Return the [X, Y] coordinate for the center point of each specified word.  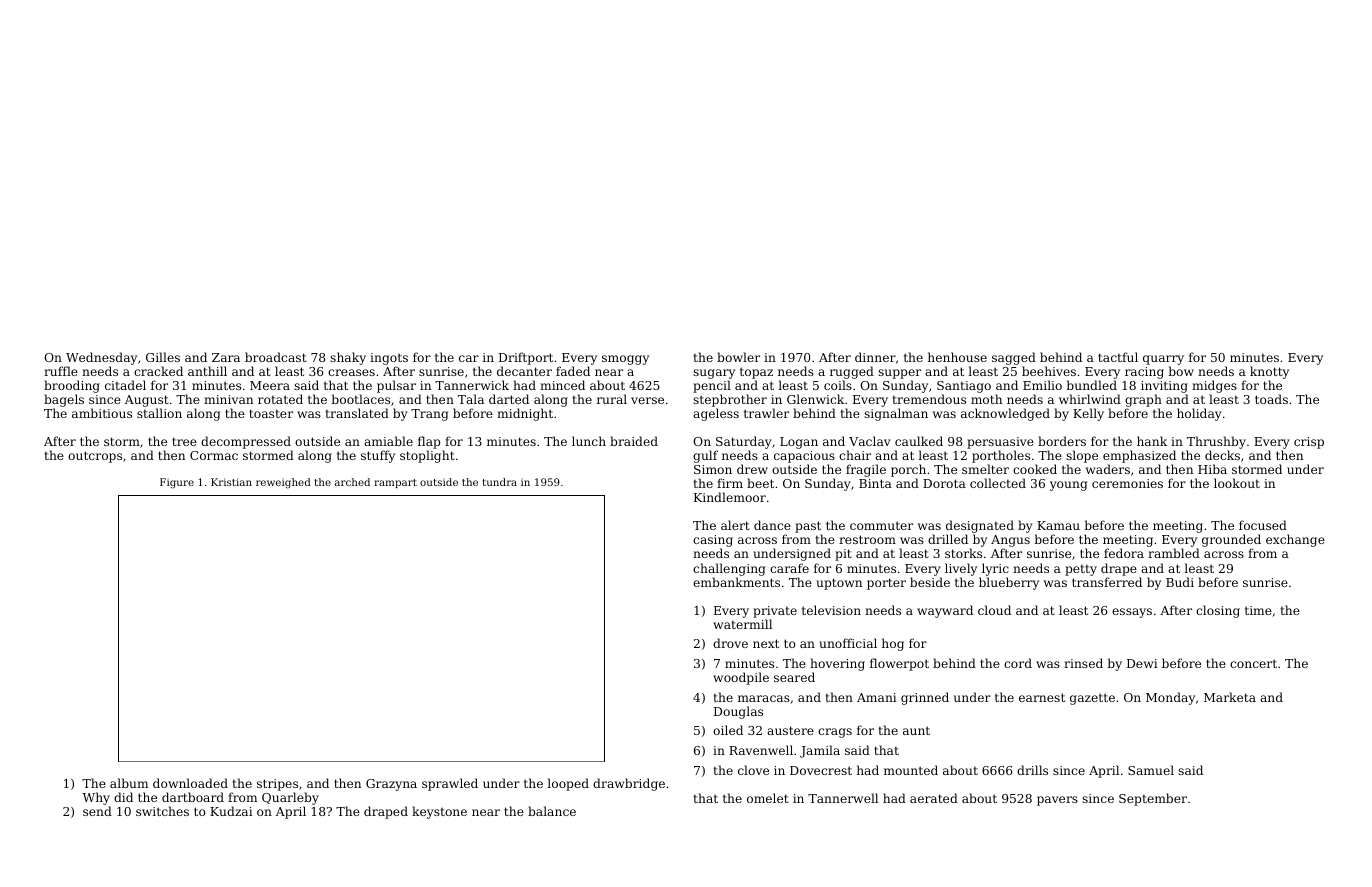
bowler [738, 357]
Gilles [163, 357]
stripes [277, 785]
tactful [1118, 357]
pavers [1057, 801]
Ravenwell [761, 750]
